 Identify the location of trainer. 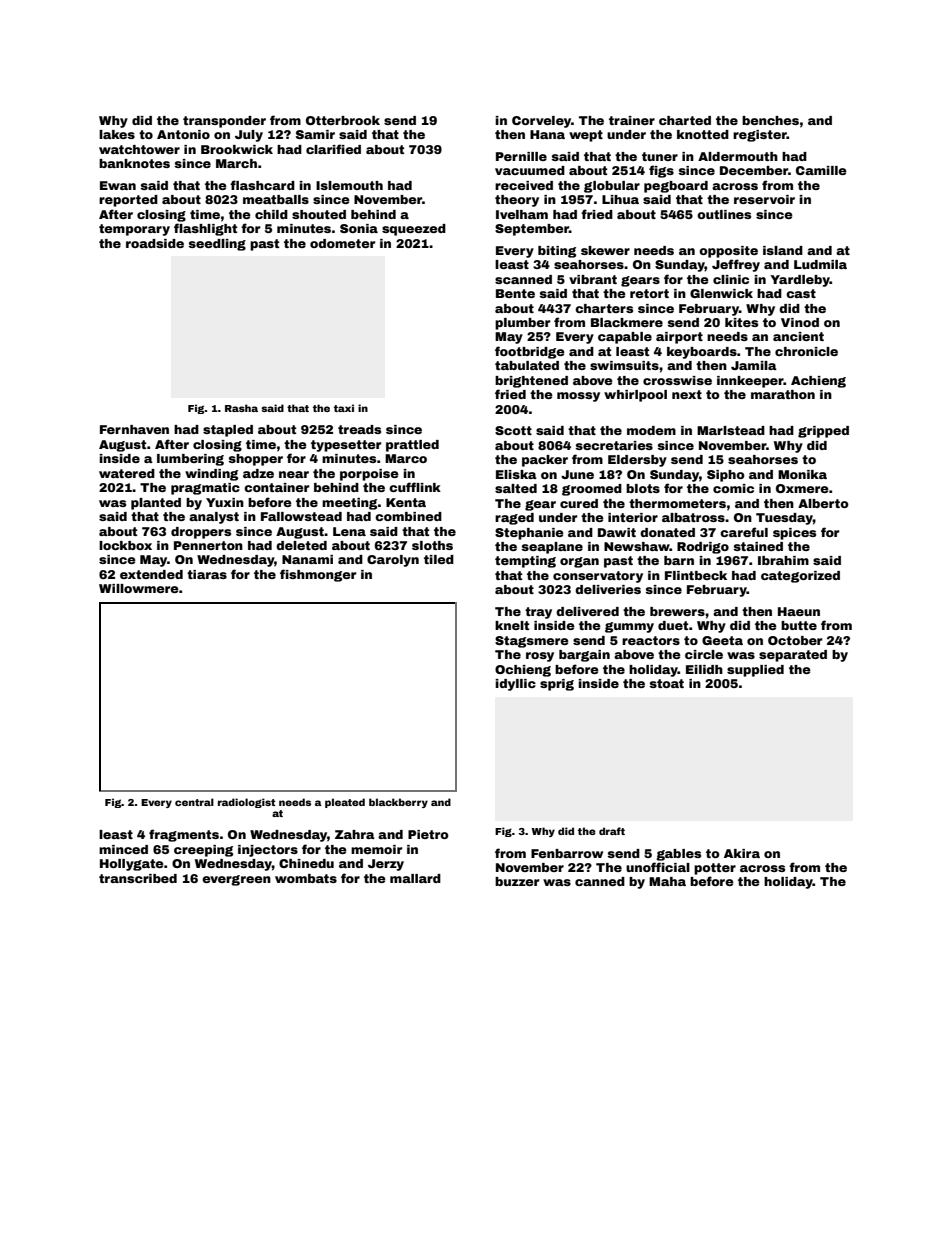
(632, 120).
